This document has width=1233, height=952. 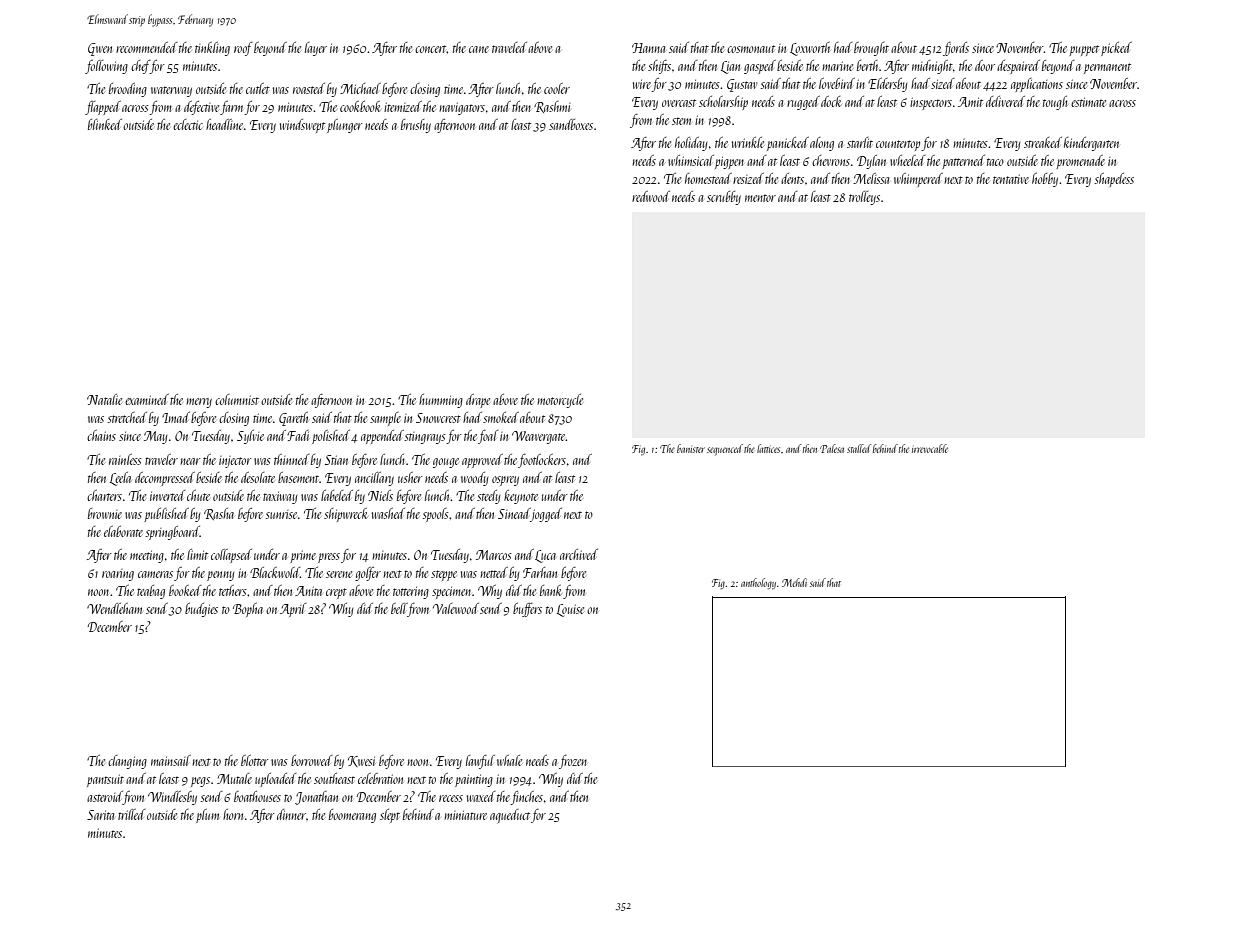 I want to click on Louise, so click(x=570, y=610).
